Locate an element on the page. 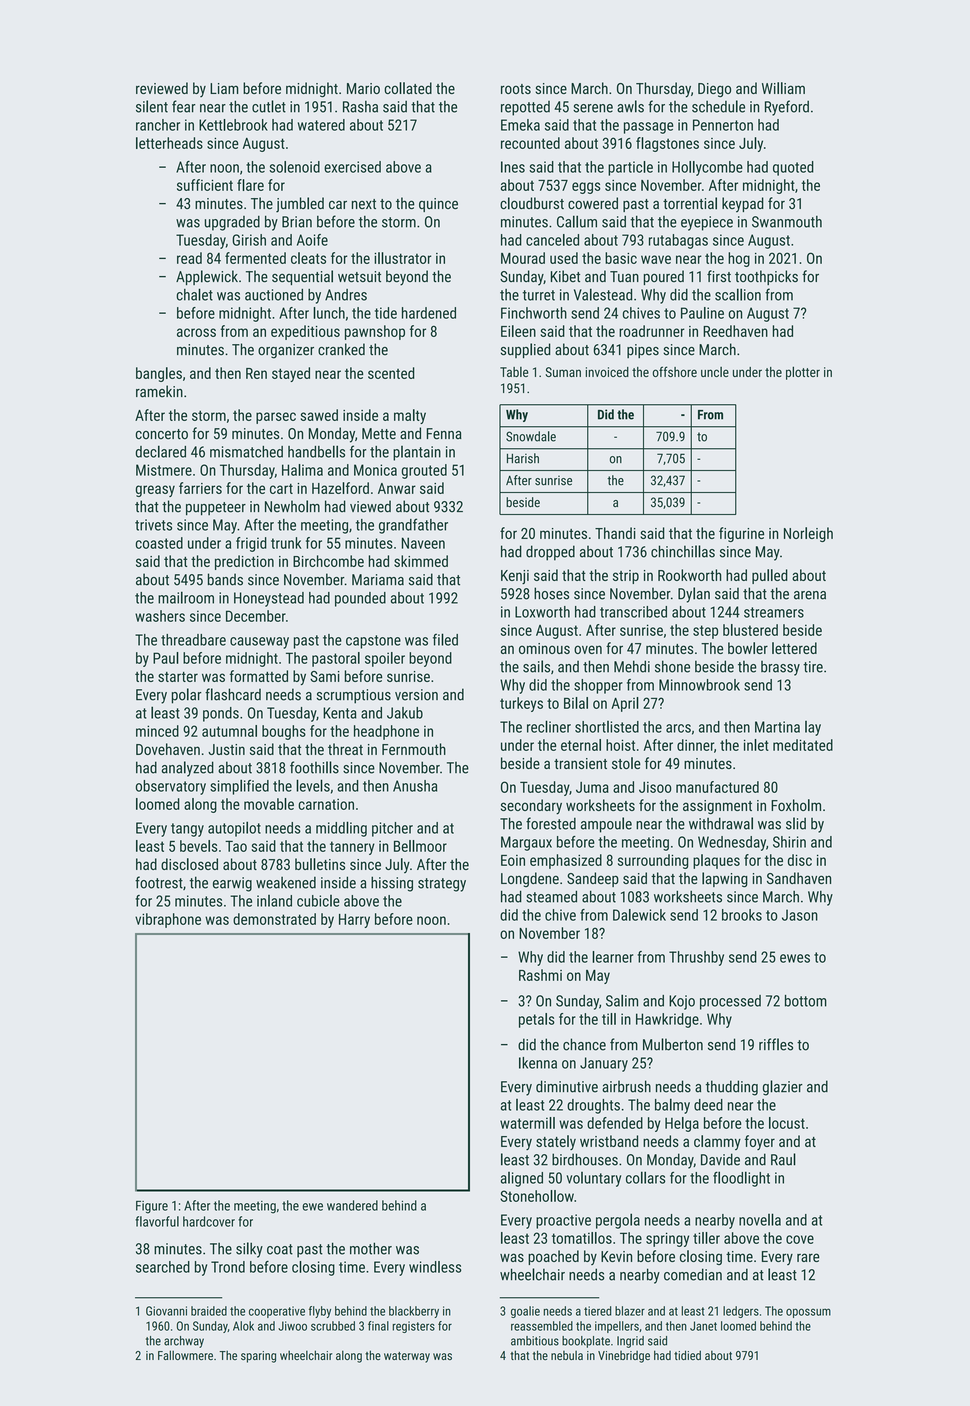  expeditious is located at coordinates (305, 332).
